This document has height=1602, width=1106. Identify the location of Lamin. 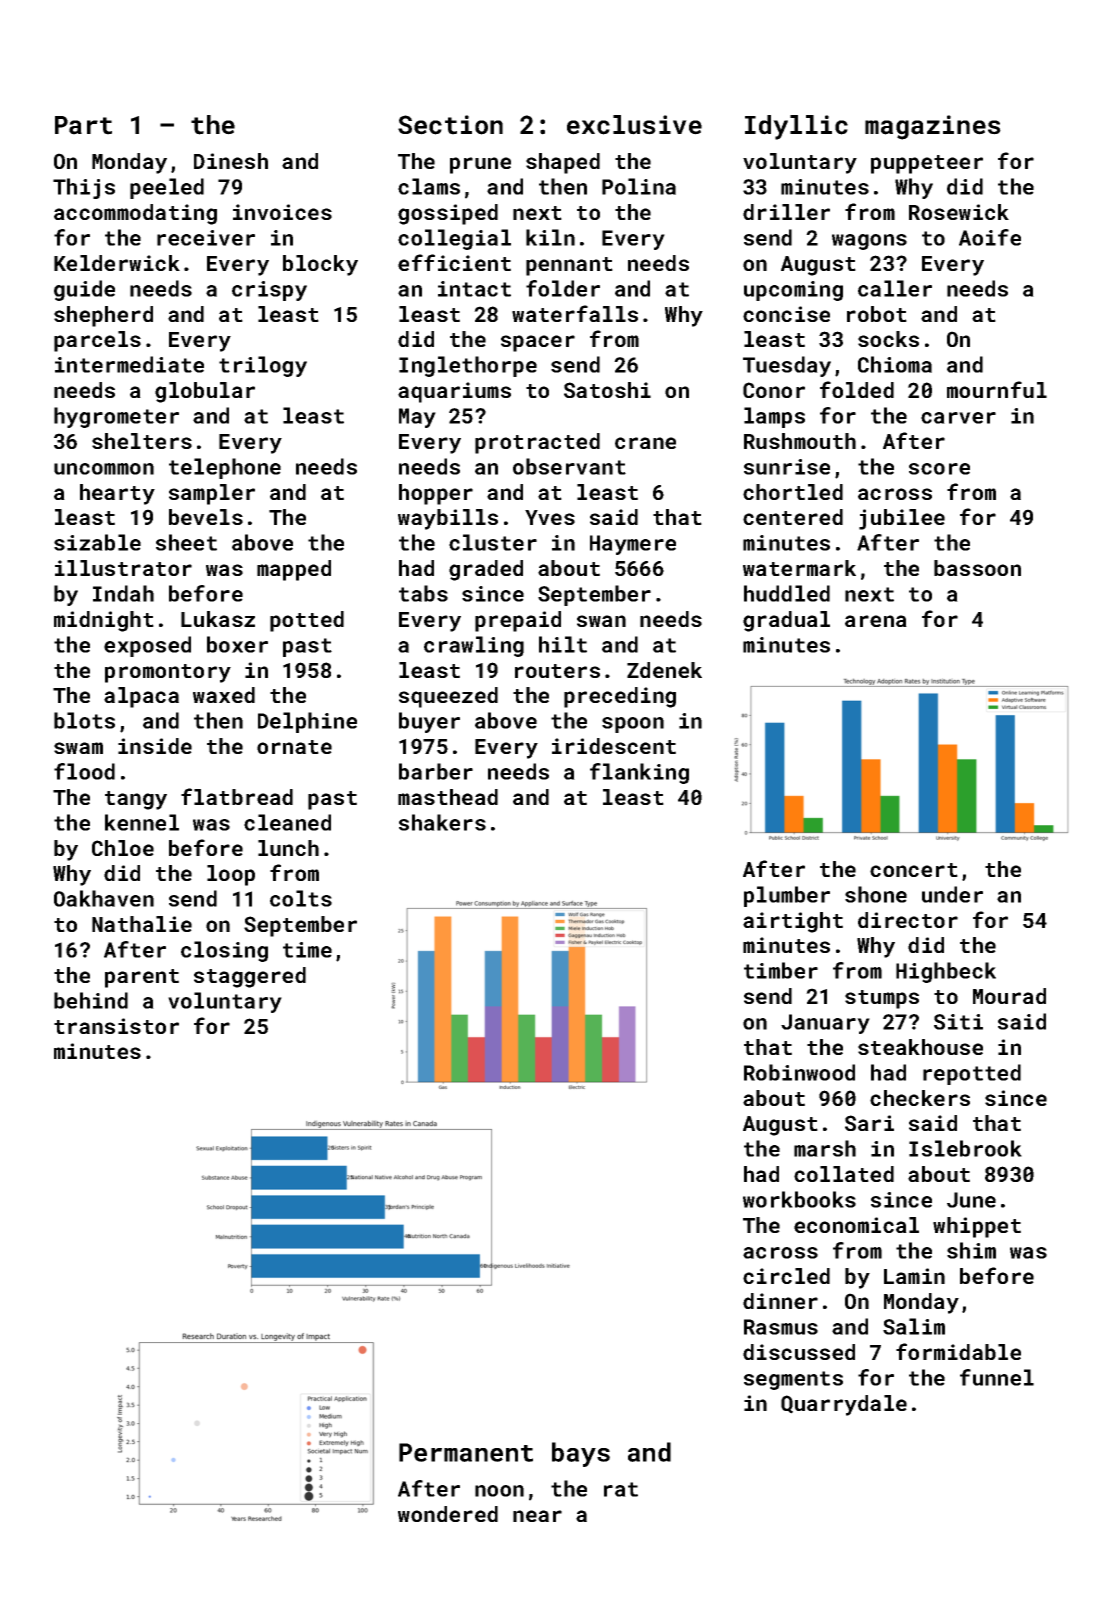
(914, 1276).
